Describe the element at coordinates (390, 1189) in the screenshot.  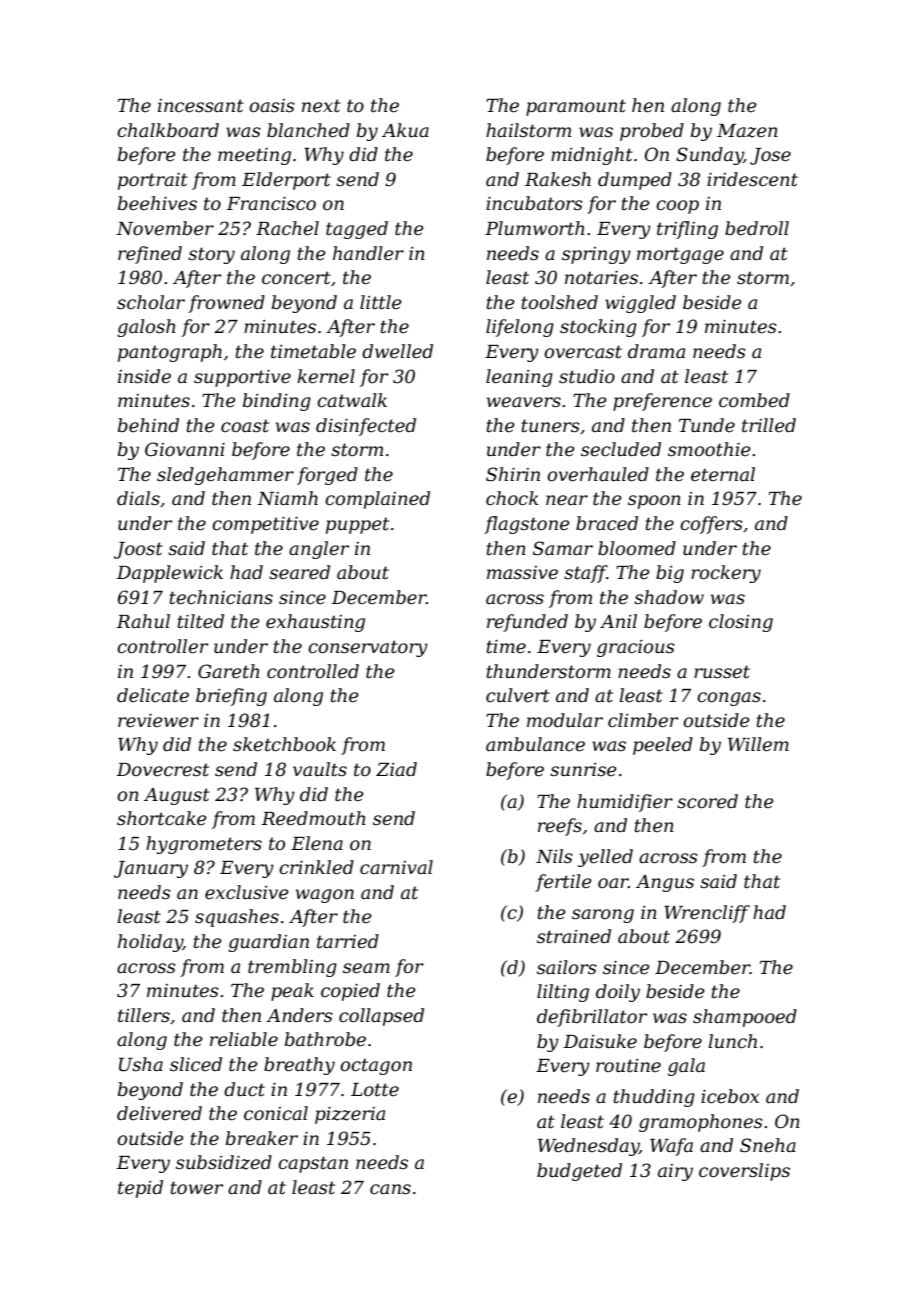
I see `cans` at that location.
